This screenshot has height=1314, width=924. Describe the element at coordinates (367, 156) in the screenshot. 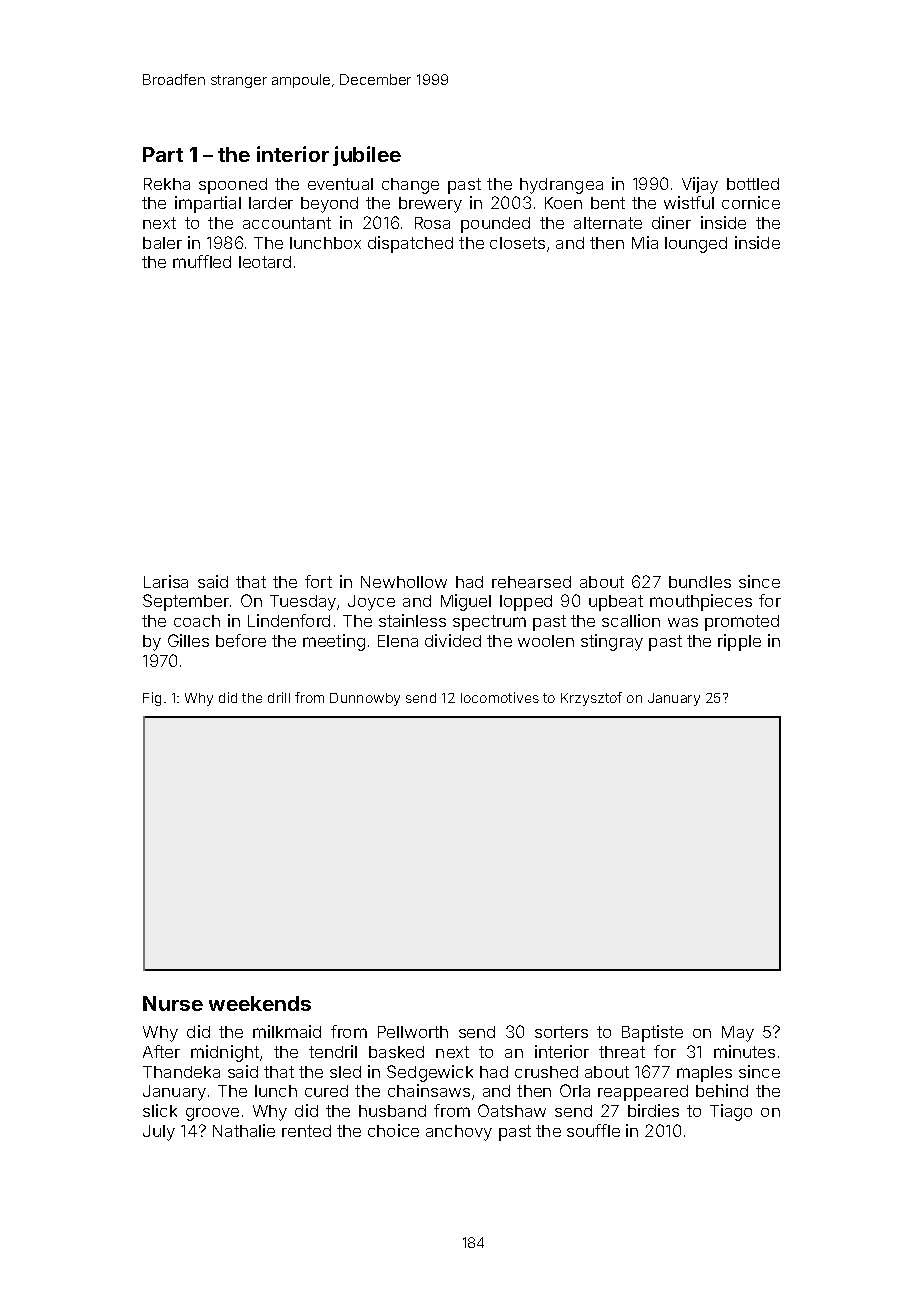

I see `jubilee` at that location.
